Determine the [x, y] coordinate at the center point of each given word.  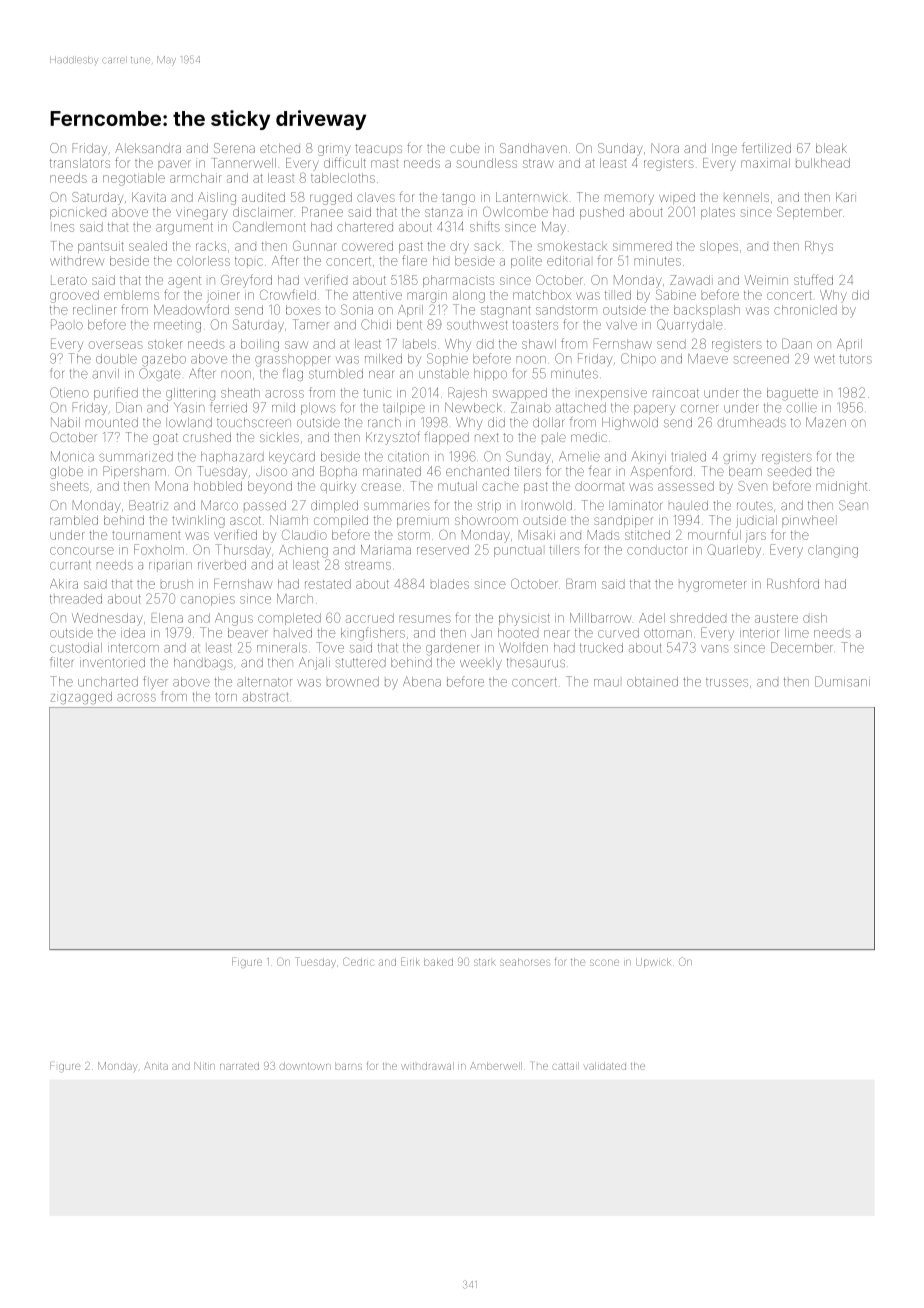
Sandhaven [533, 148]
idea [133, 633]
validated [605, 1066]
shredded [698, 618]
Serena [234, 148]
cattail [565, 1066]
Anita [156, 1066]
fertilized [766, 147]
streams [368, 566]
